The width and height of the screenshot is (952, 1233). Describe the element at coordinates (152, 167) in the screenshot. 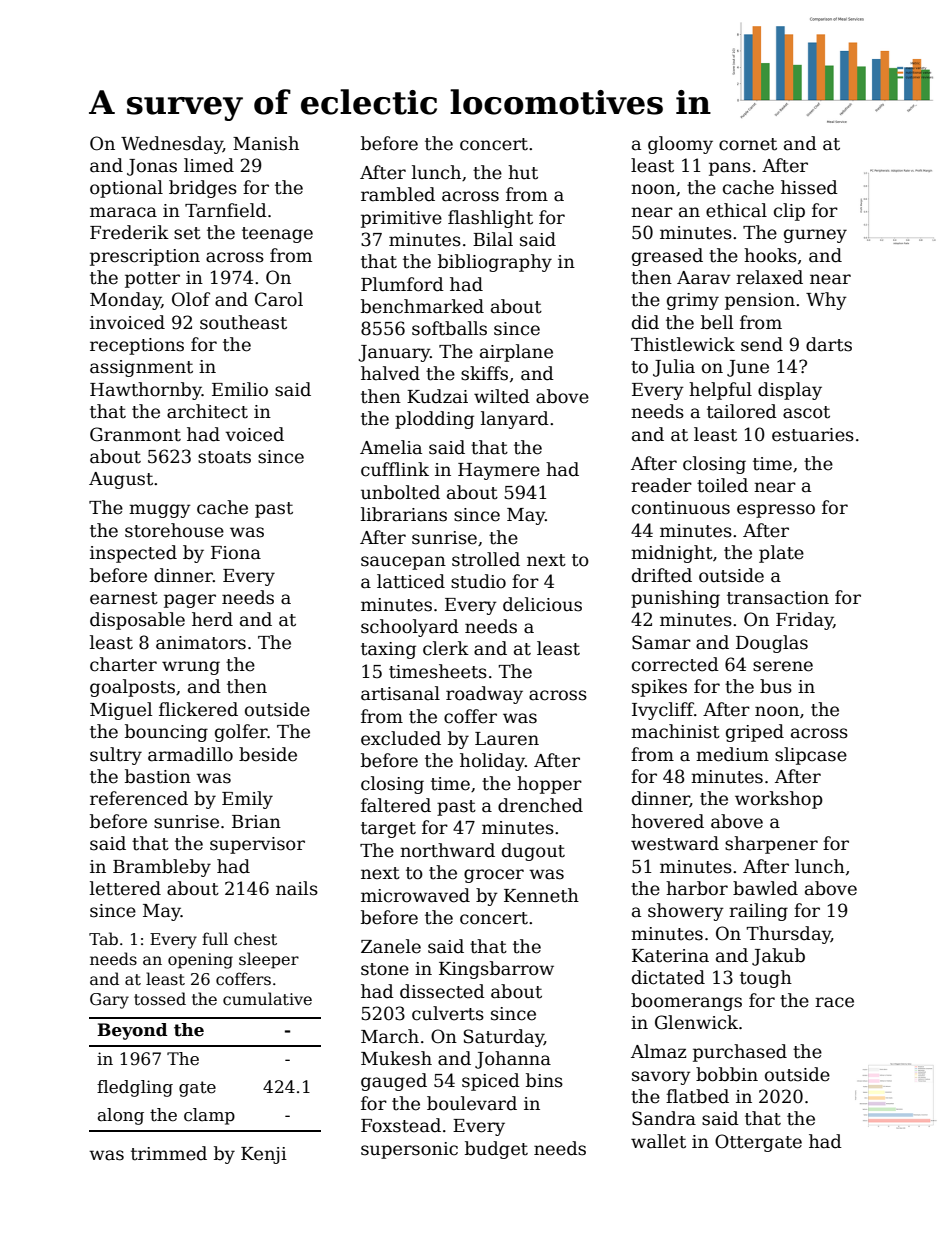

I see `Jonas` at that location.
